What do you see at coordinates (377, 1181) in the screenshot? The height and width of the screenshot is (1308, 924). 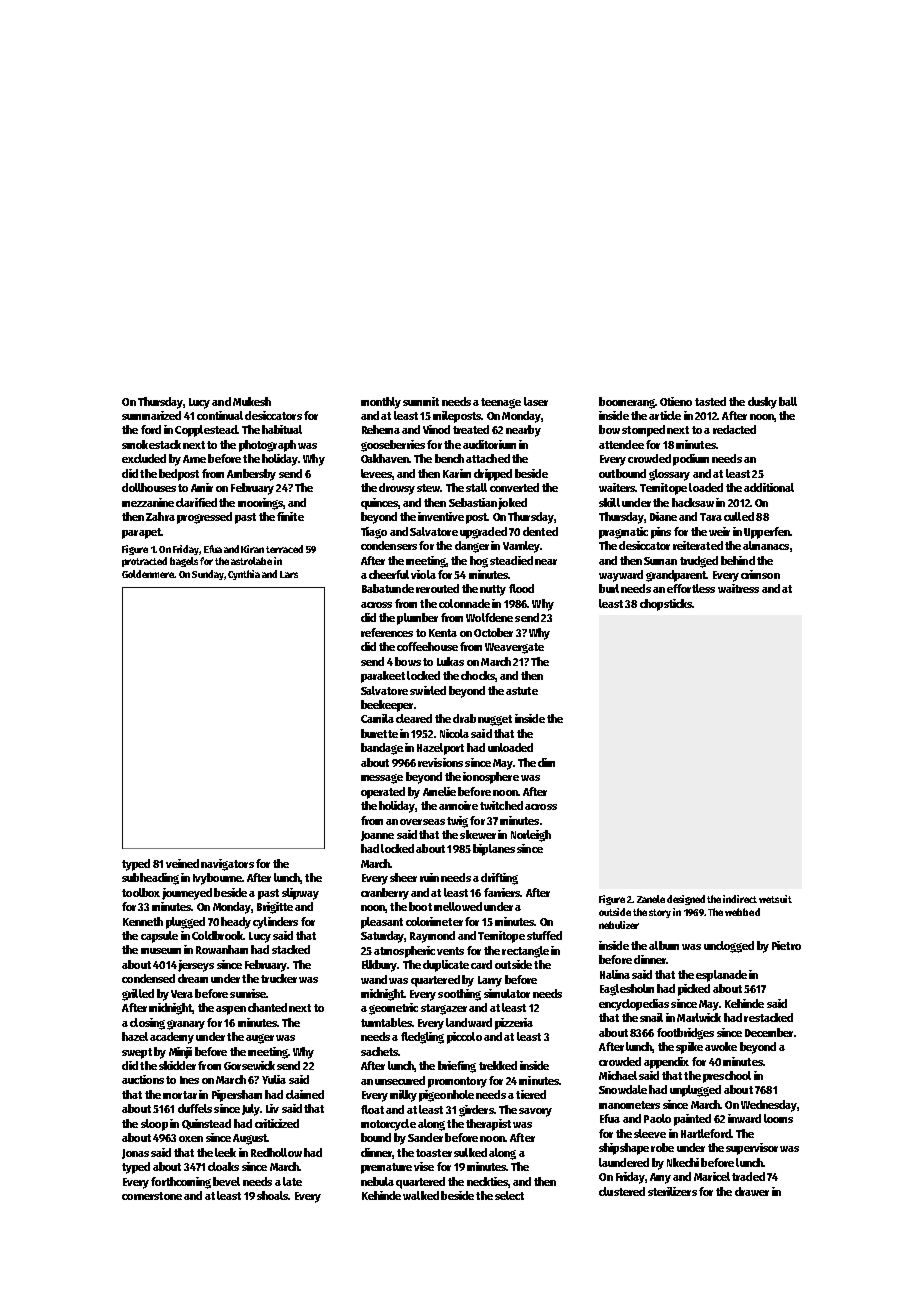 I see `nebula` at bounding box center [377, 1181].
